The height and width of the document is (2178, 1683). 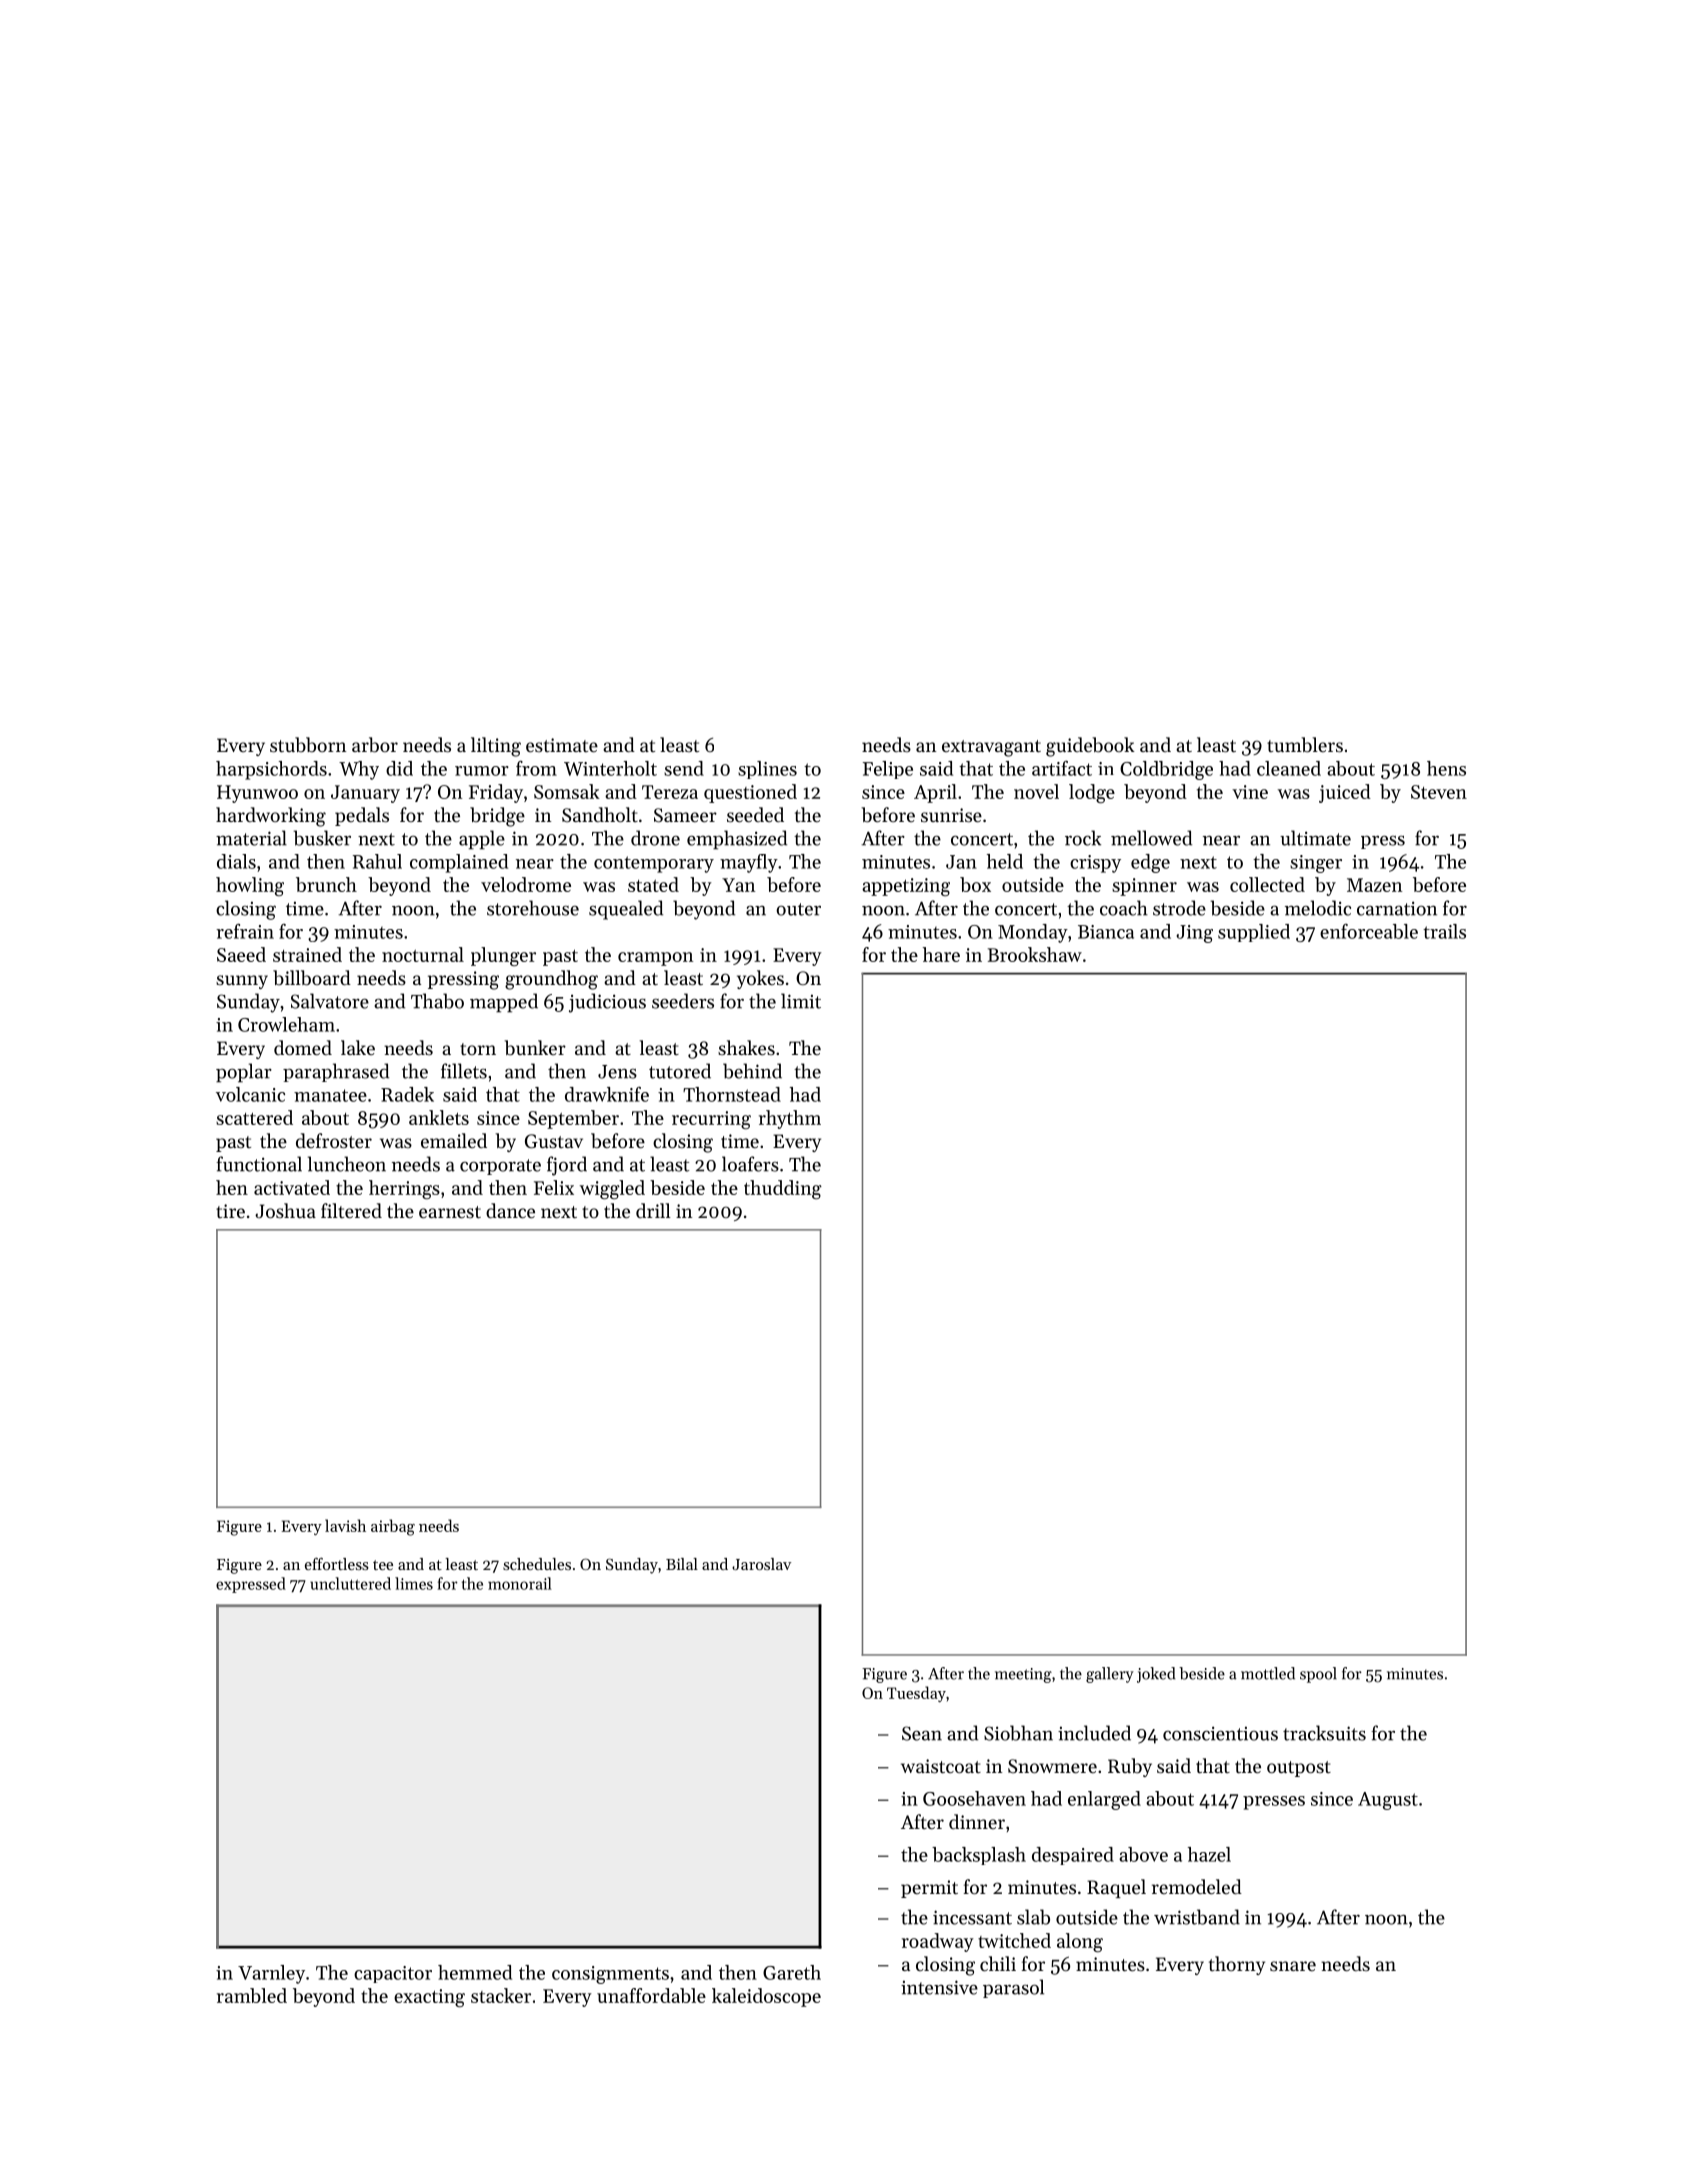 What do you see at coordinates (783, 1189) in the document?
I see `thudding` at bounding box center [783, 1189].
